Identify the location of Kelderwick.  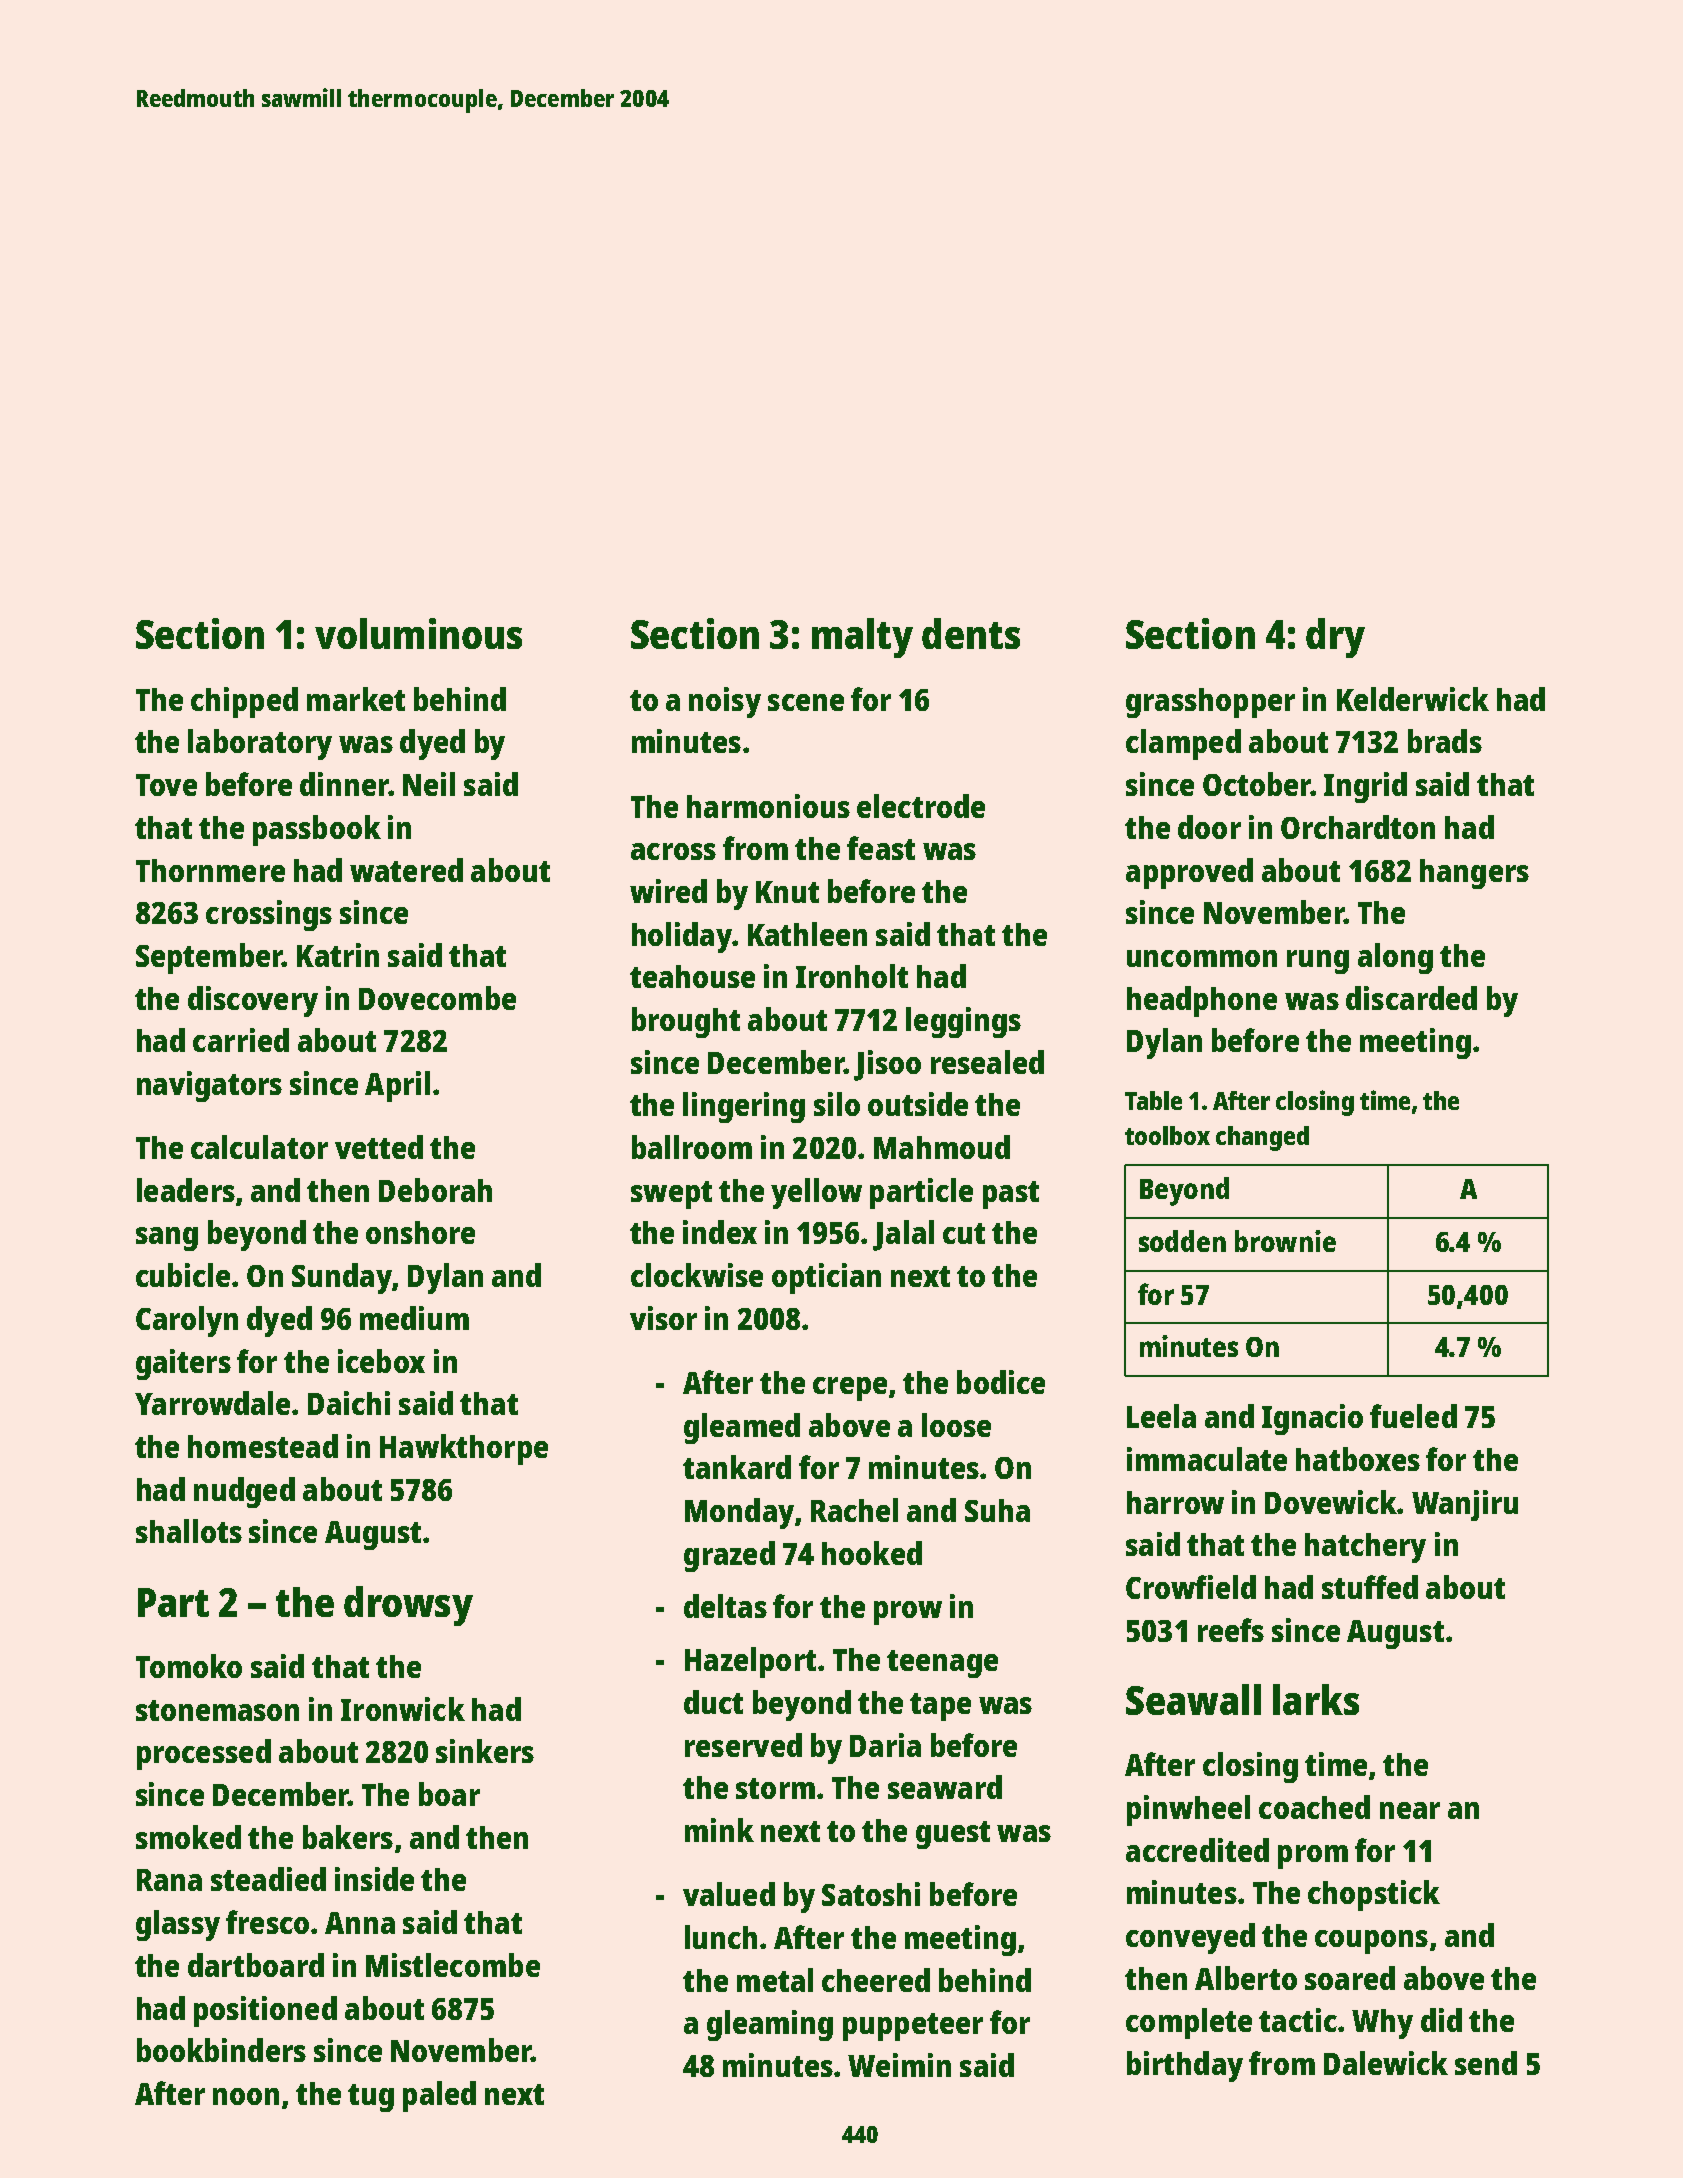
(1413, 699).
